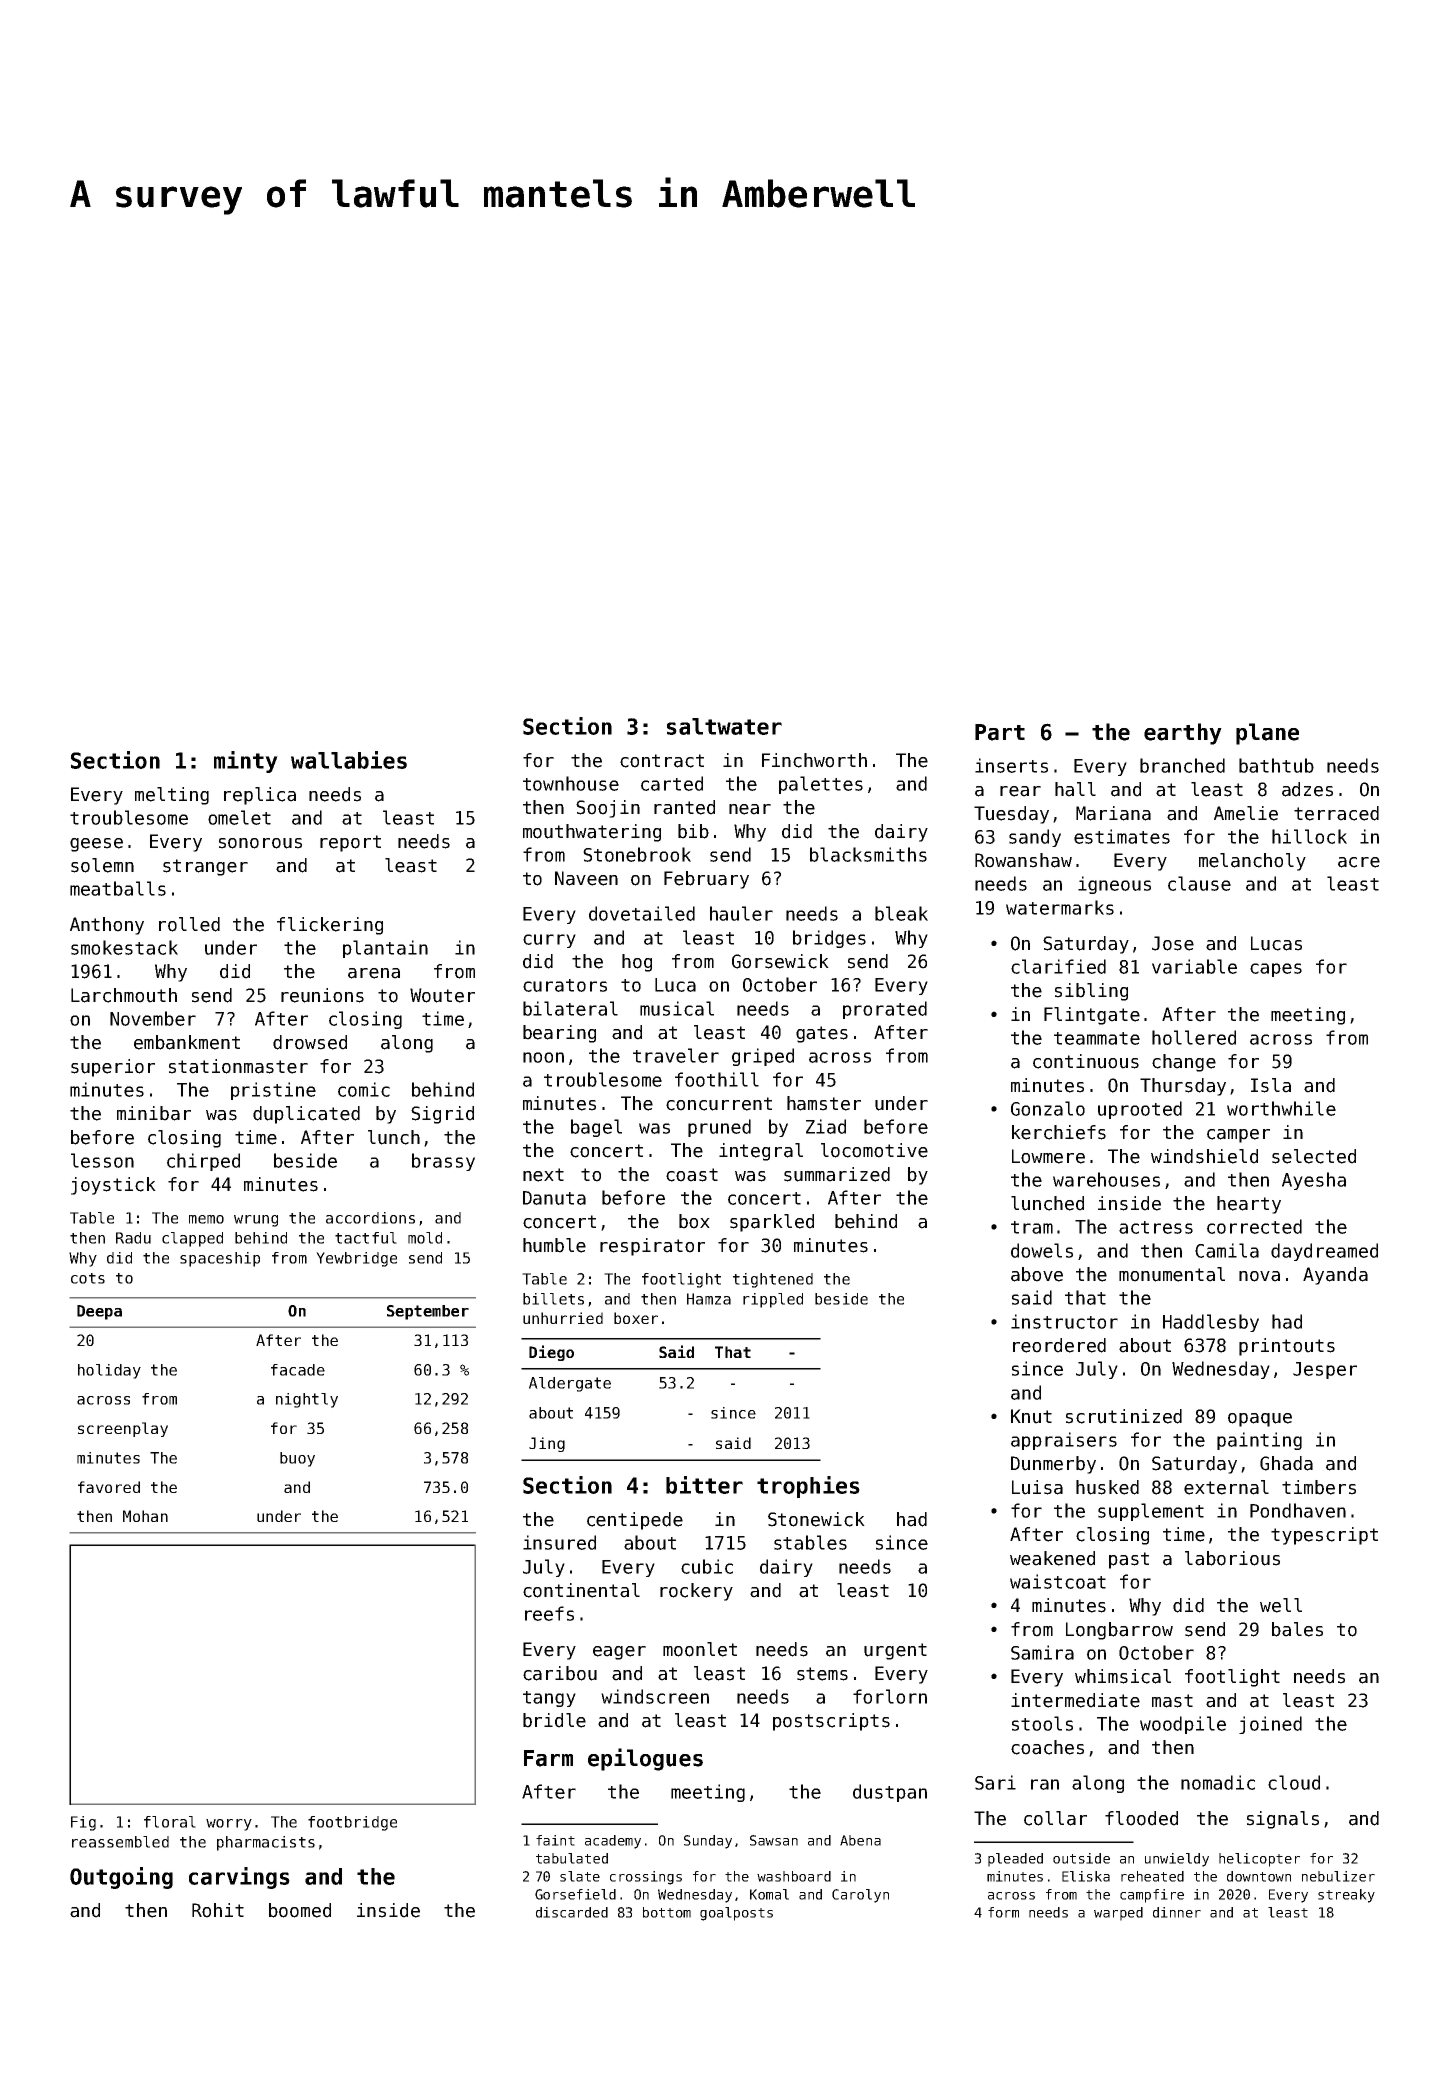 The image size is (1450, 2100). Describe the element at coordinates (667, 1912) in the image. I see `bottom` at that location.
